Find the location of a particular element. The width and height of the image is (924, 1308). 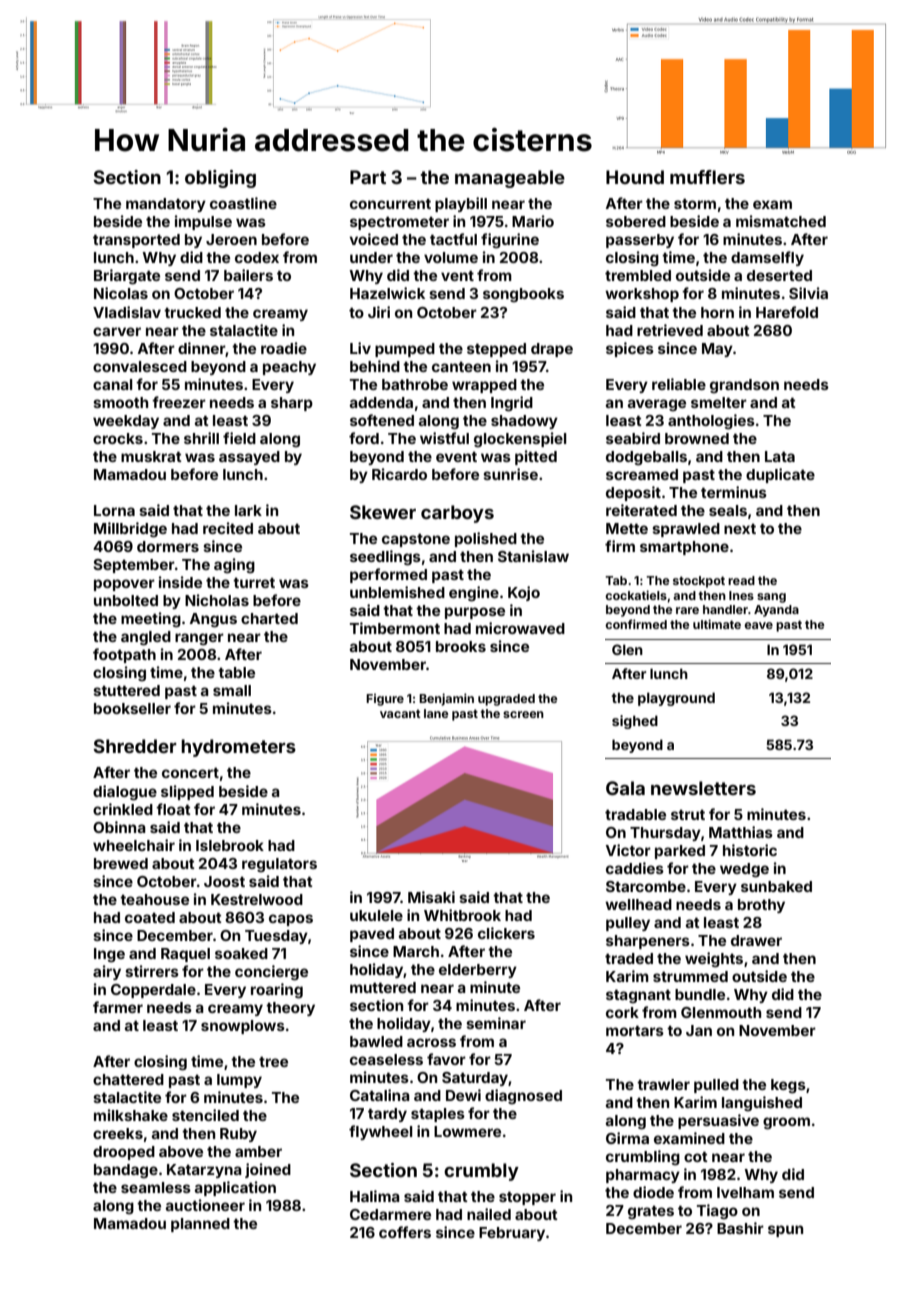

transported is located at coordinates (136, 241).
